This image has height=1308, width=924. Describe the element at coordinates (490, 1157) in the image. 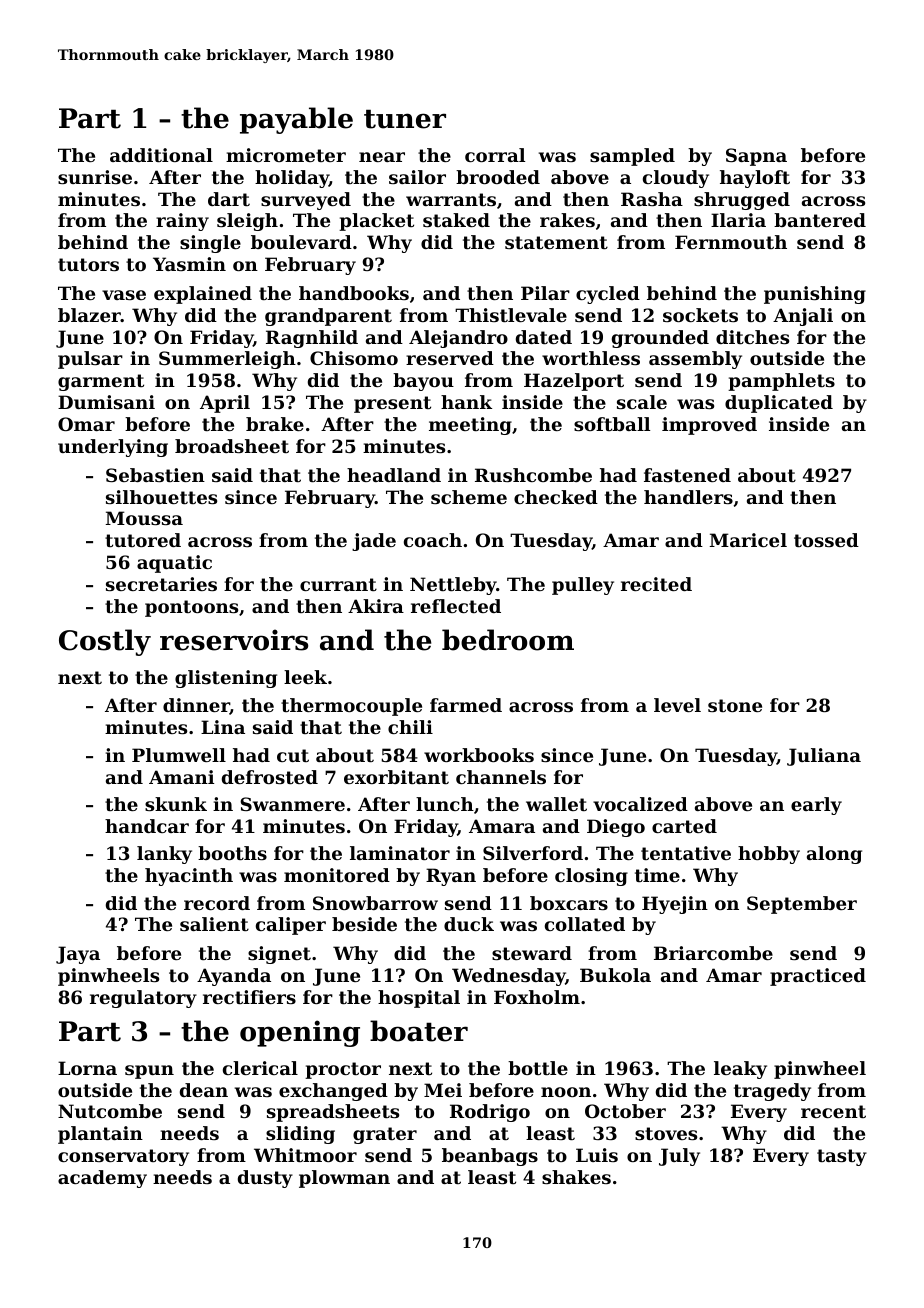

I see `beanbags` at that location.
